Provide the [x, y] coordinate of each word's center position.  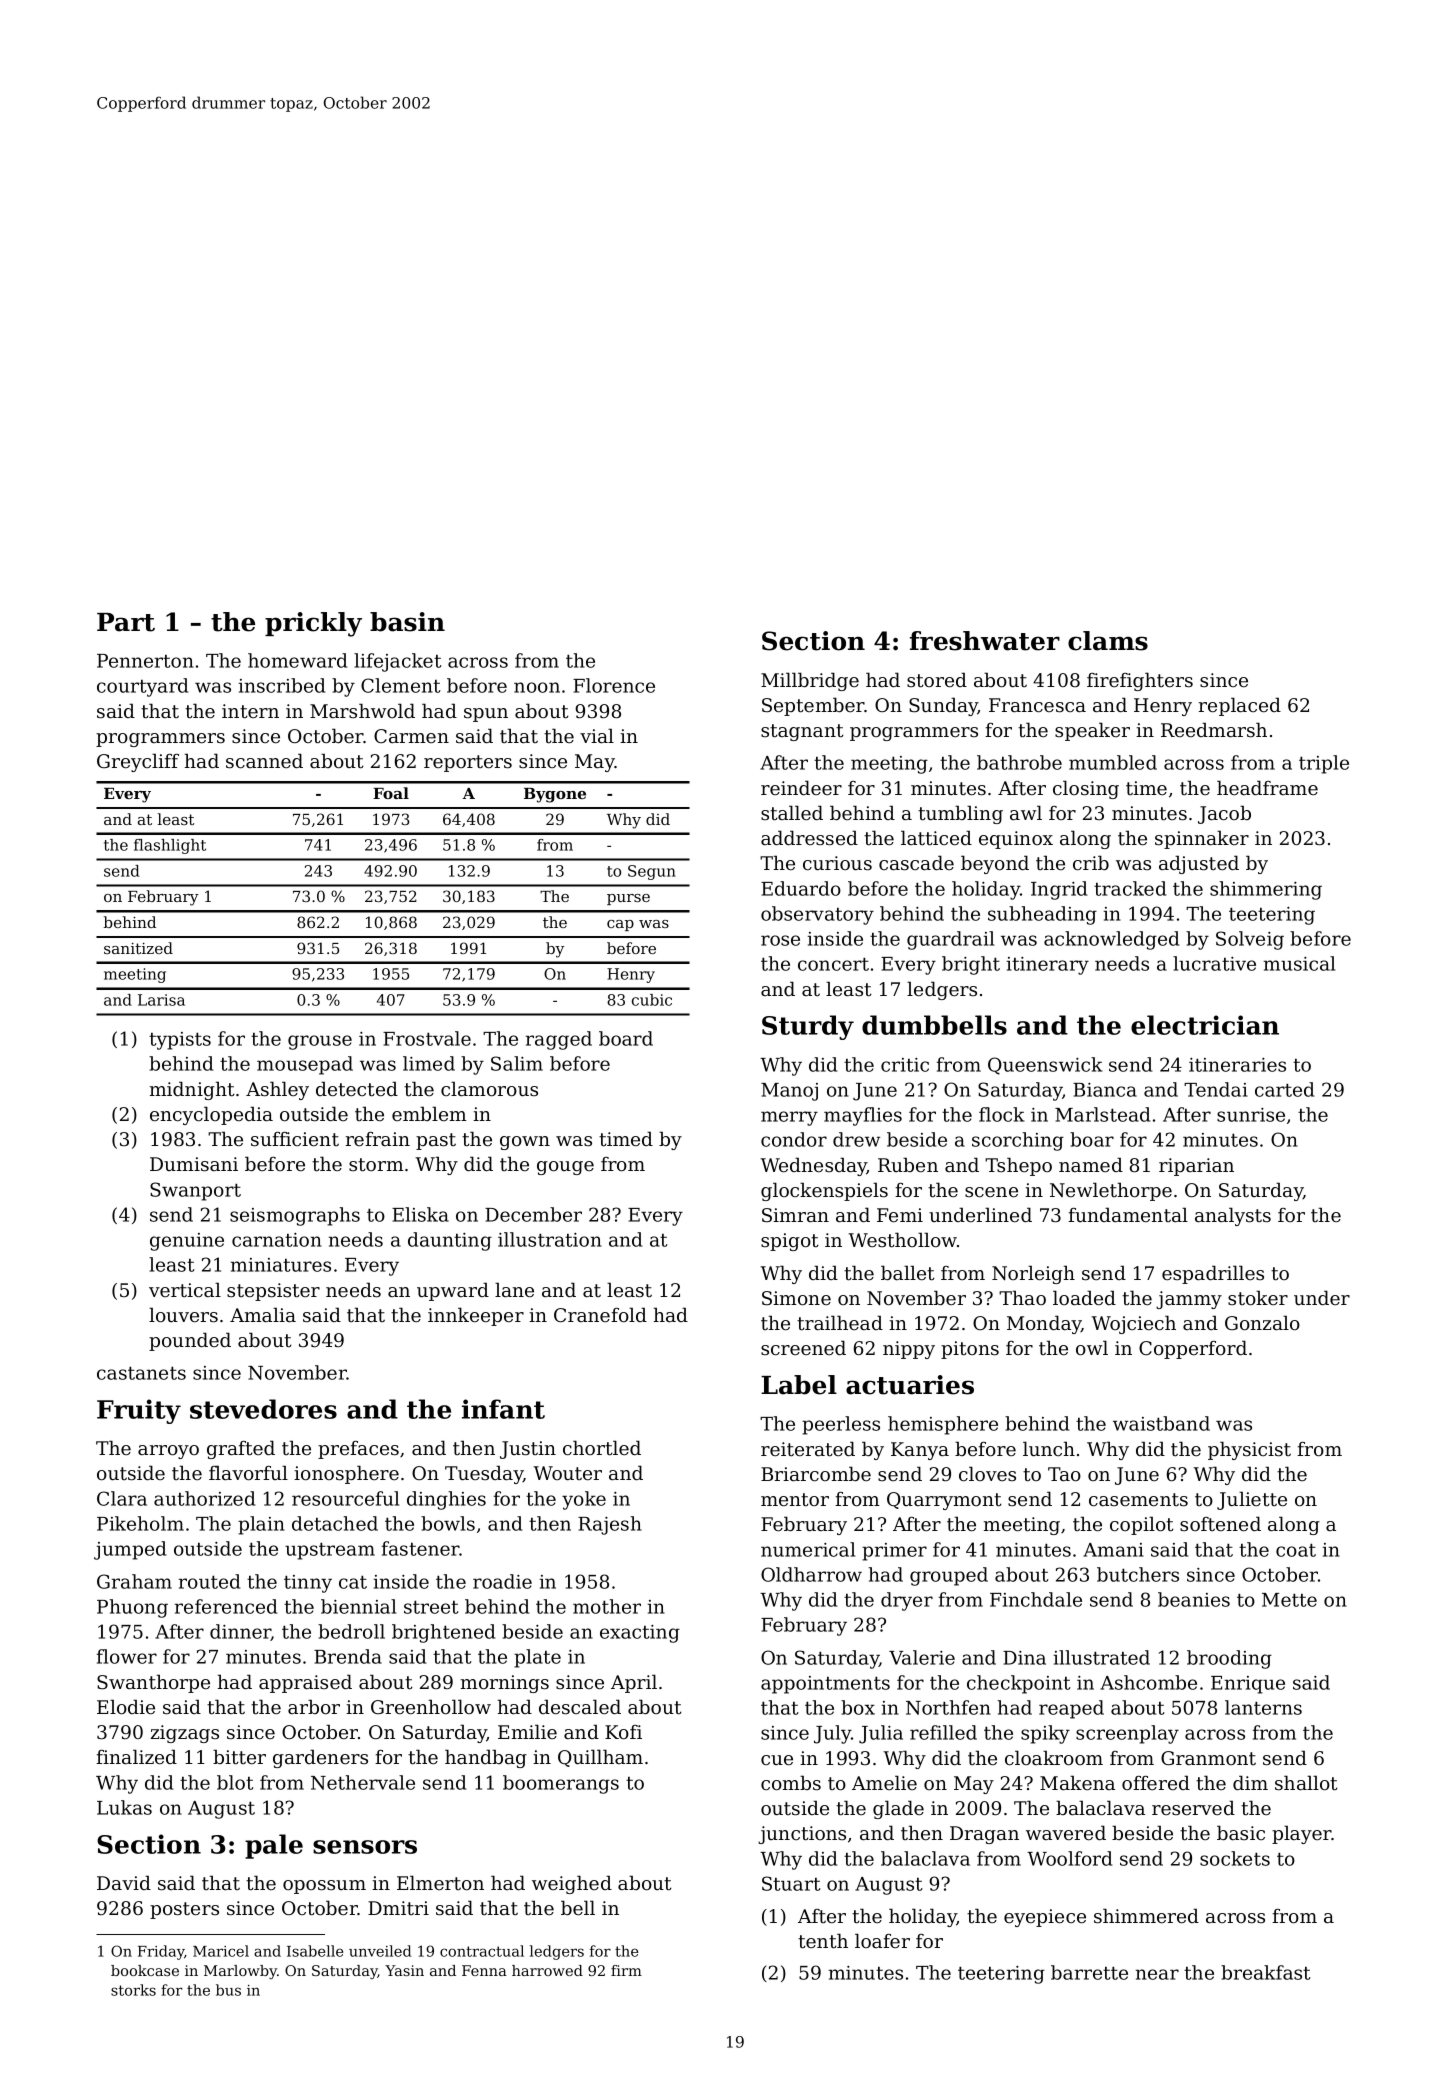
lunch [1049, 1448]
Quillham [600, 1758]
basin [407, 622]
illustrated [1102, 1657]
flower [127, 1656]
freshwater [985, 641]
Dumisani [194, 1164]
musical [1299, 963]
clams [1108, 641]
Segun [652, 872]
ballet [908, 1273]
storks [133, 1990]
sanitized [138, 948]
